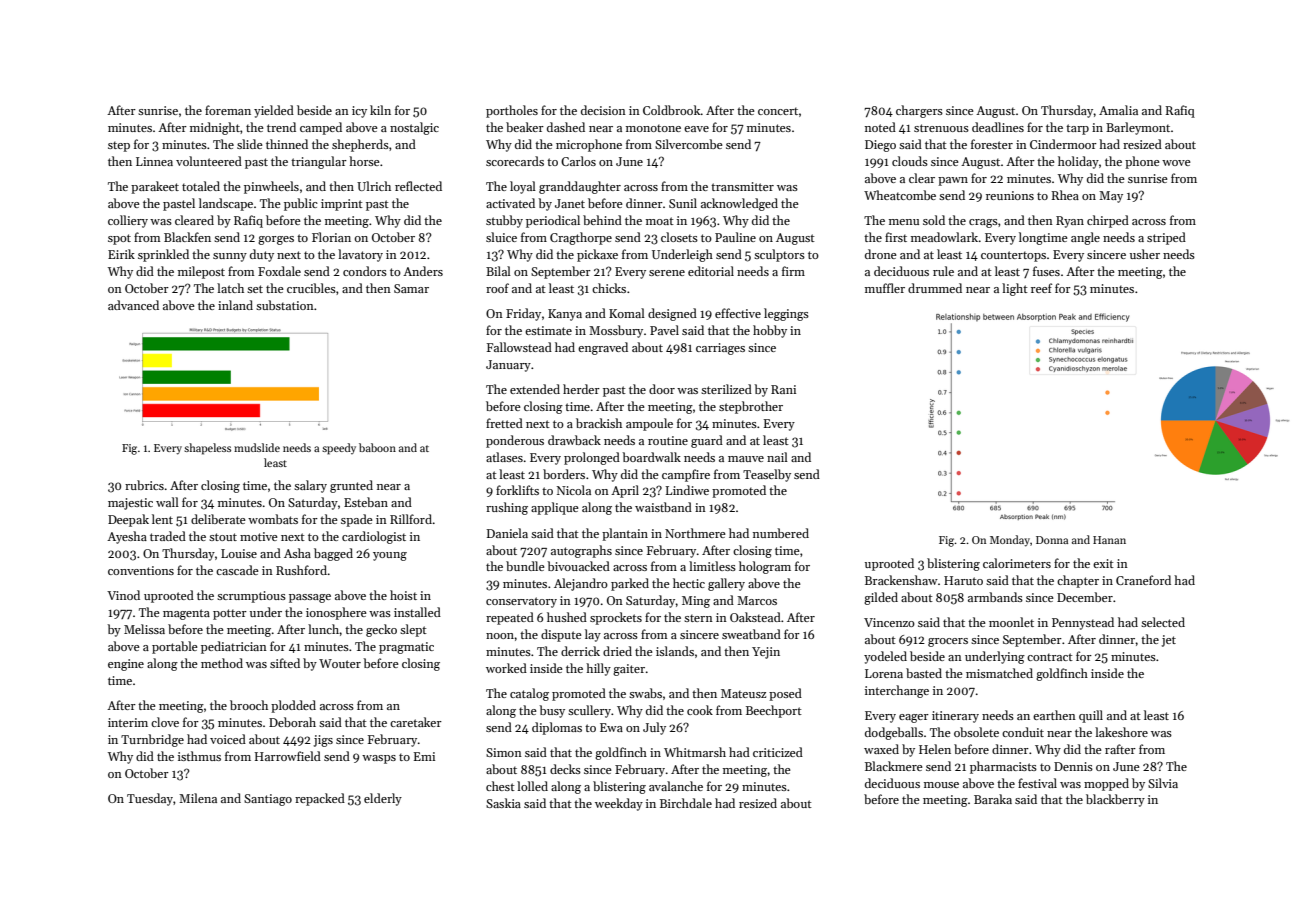 The image size is (1308, 924). Describe the element at coordinates (198, 798) in the document. I see `Milena` at that location.
